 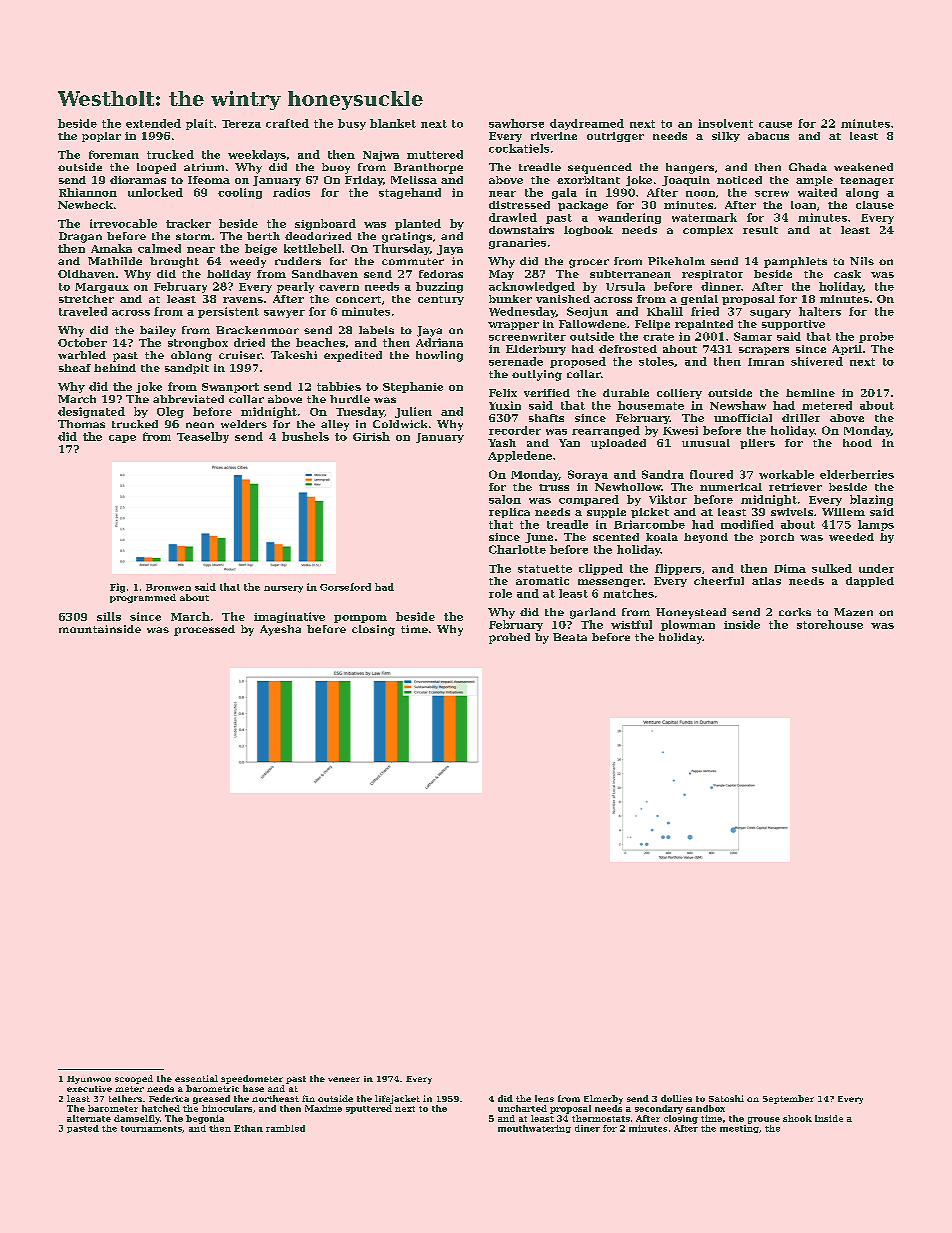 What do you see at coordinates (820, 311) in the document?
I see `halters` at bounding box center [820, 311].
